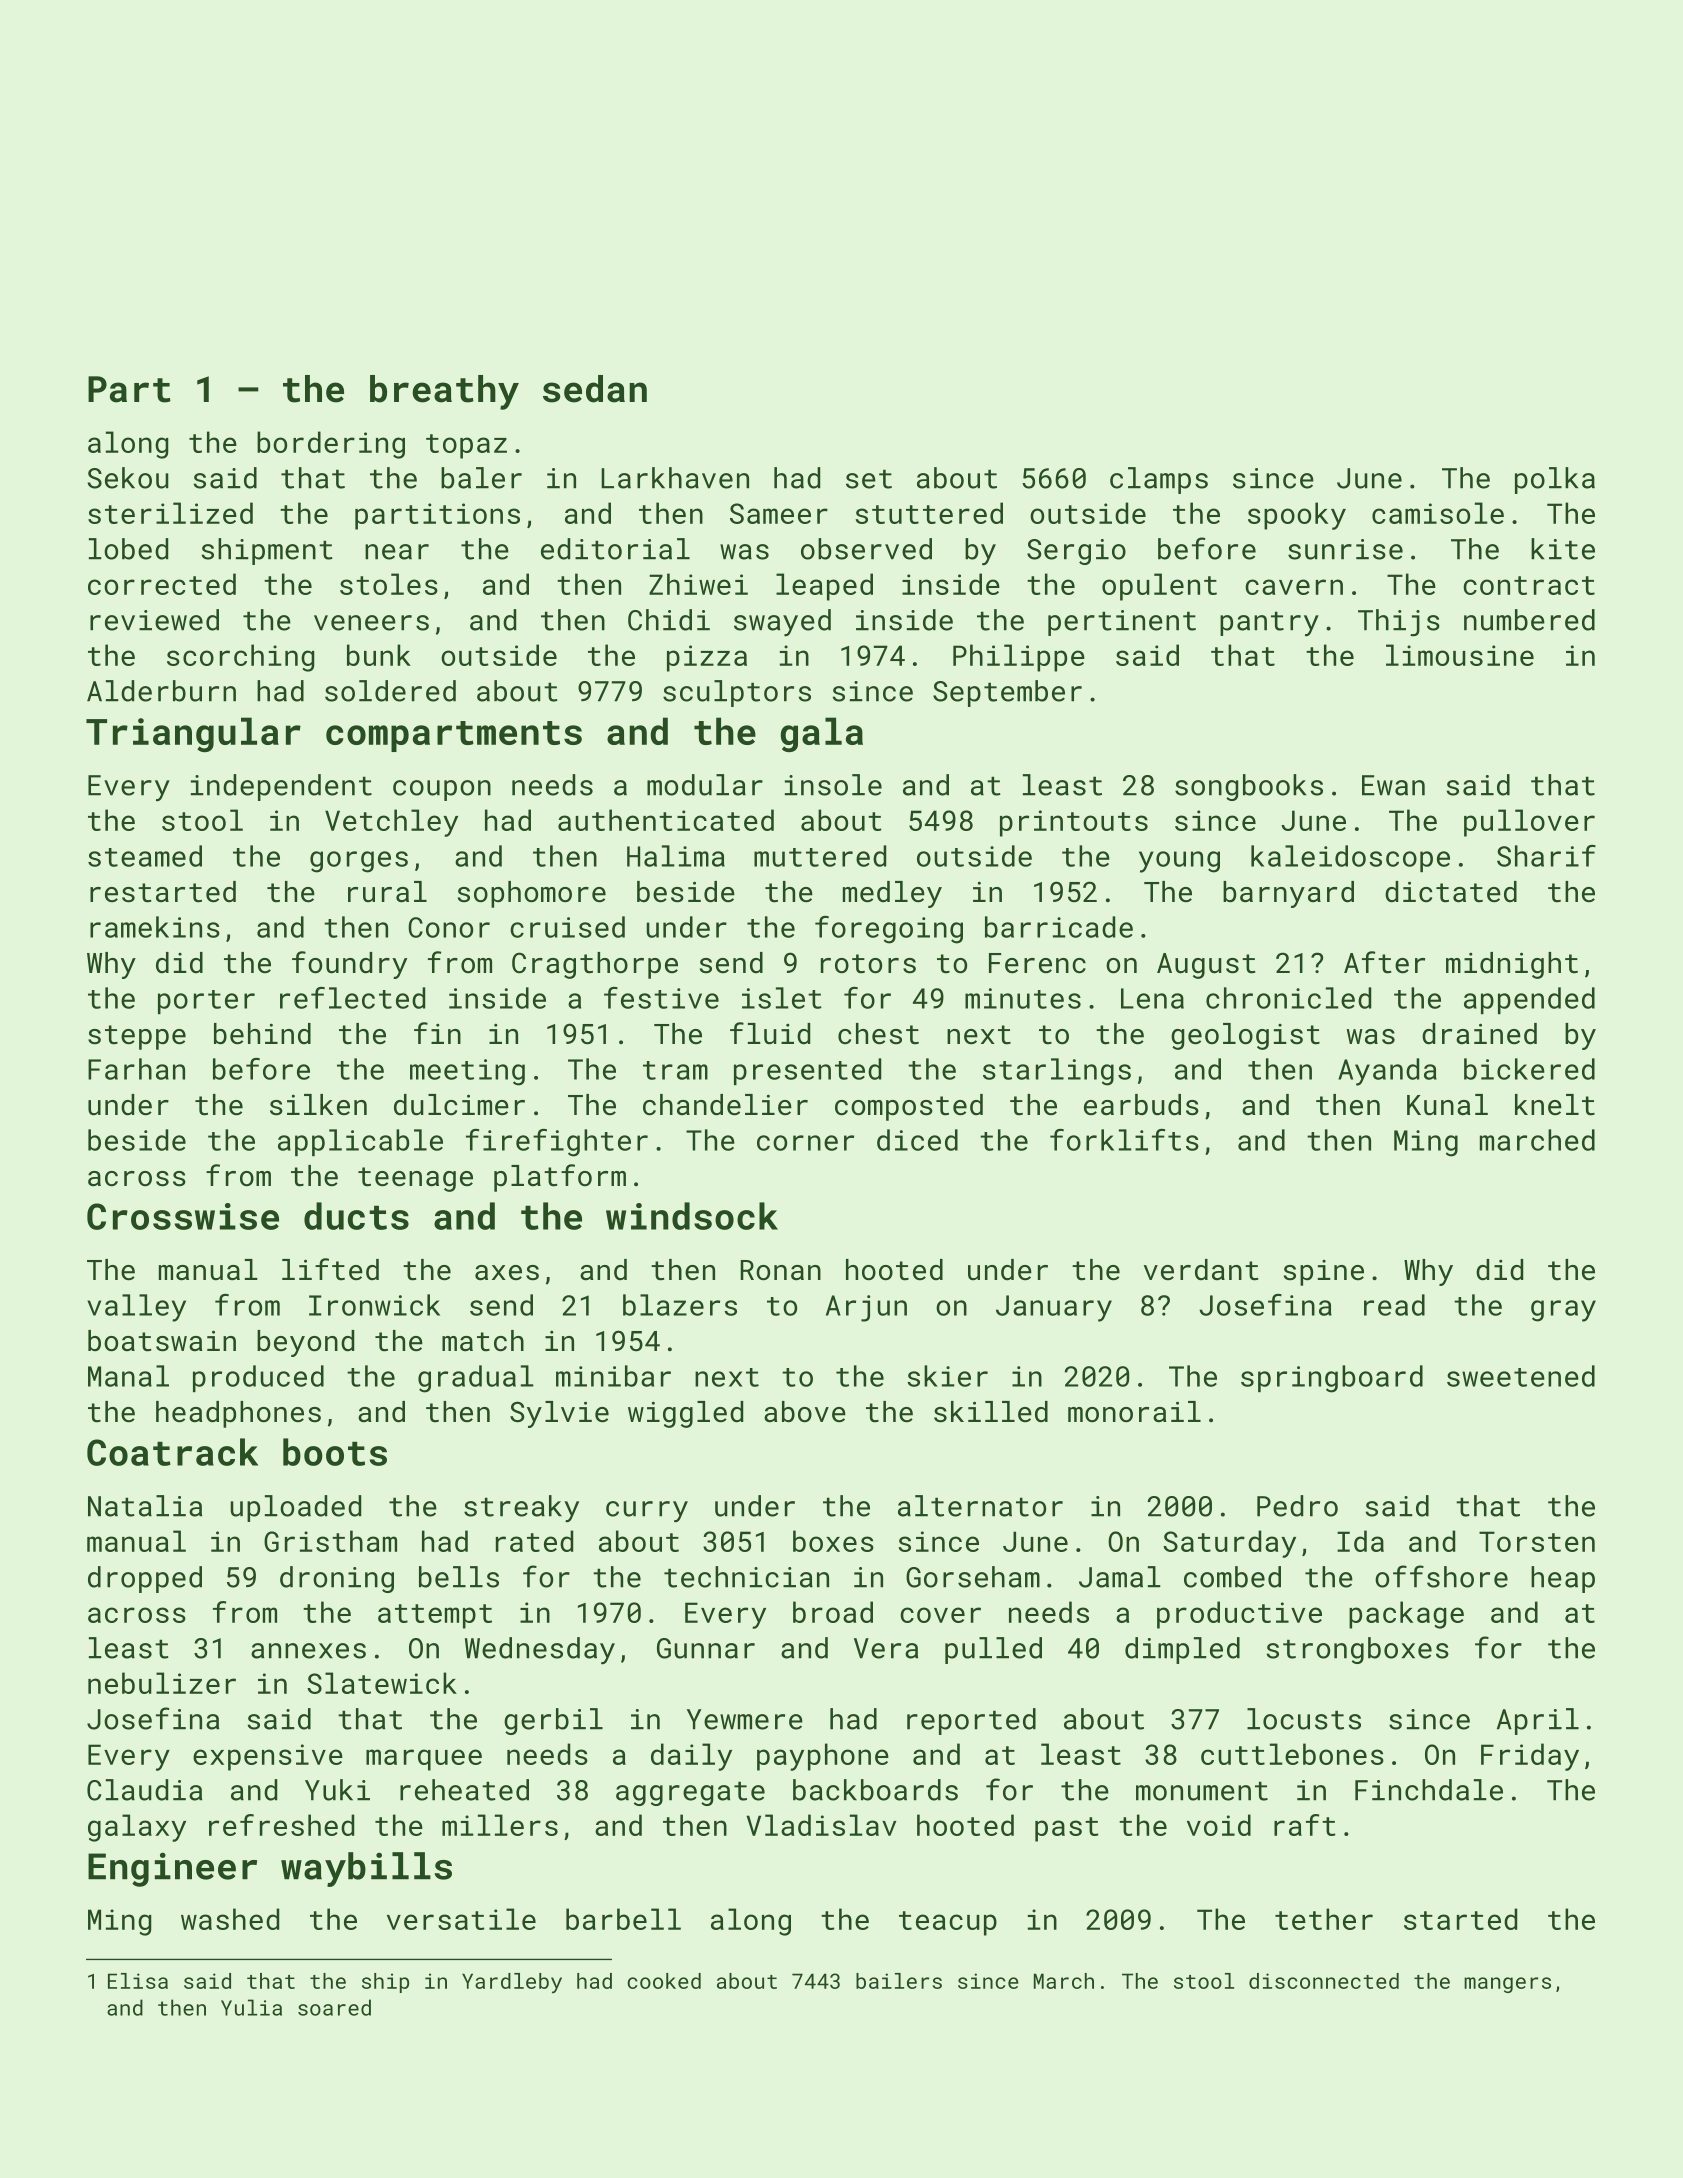 Image resolution: width=1683 pixels, height=2178 pixels. What do you see at coordinates (805, 1143) in the screenshot?
I see `corner` at bounding box center [805, 1143].
